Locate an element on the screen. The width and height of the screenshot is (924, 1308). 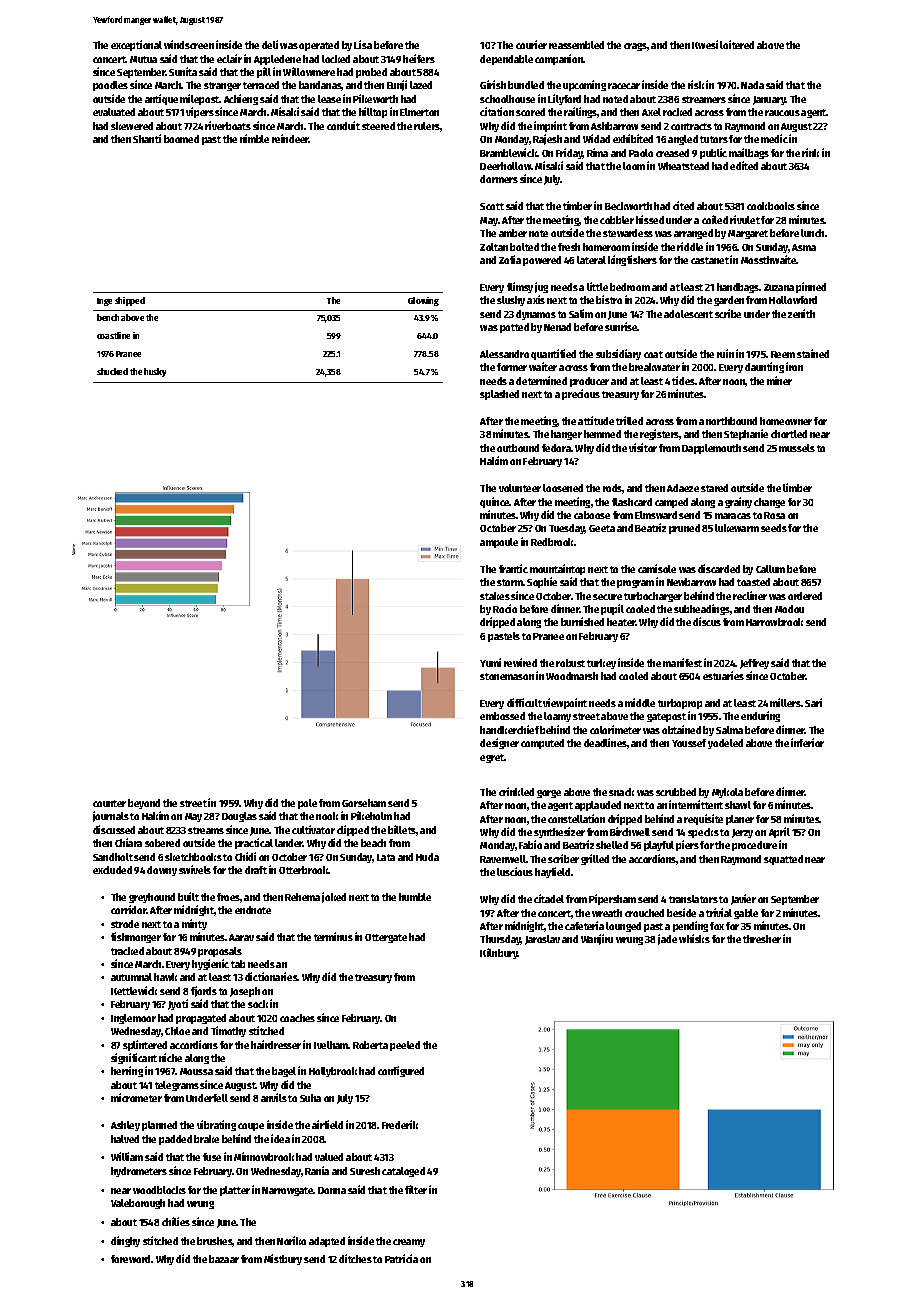
Mistbury is located at coordinates (283, 1259).
